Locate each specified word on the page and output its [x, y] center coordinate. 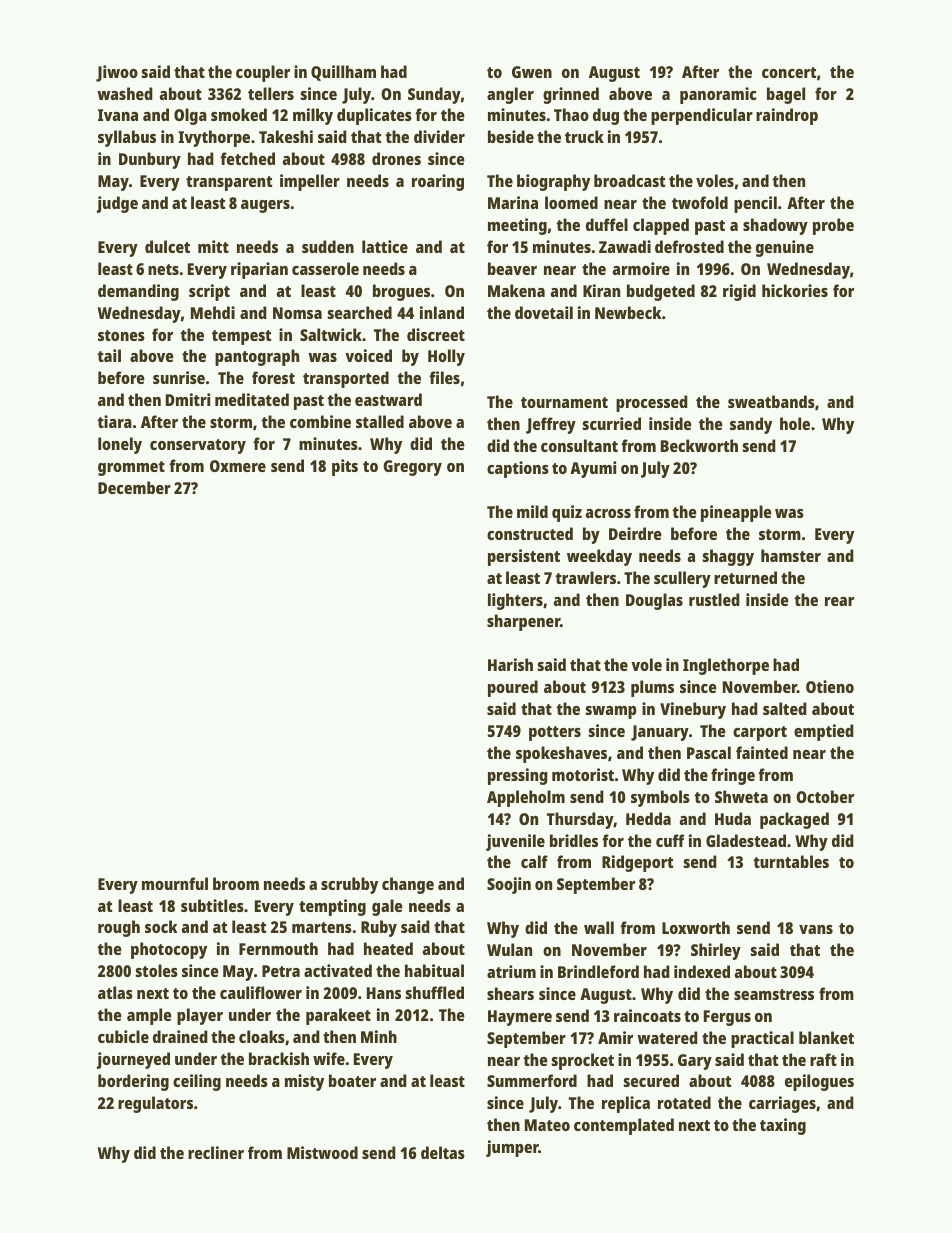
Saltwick [331, 334]
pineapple [736, 513]
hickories [795, 290]
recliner [216, 1152]
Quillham [343, 73]
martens [322, 927]
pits [345, 467]
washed [125, 93]
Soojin [509, 885]
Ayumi [593, 469]
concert [789, 72]
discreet [436, 334]
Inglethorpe [726, 666]
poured [513, 688]
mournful [175, 883]
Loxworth [696, 927]
